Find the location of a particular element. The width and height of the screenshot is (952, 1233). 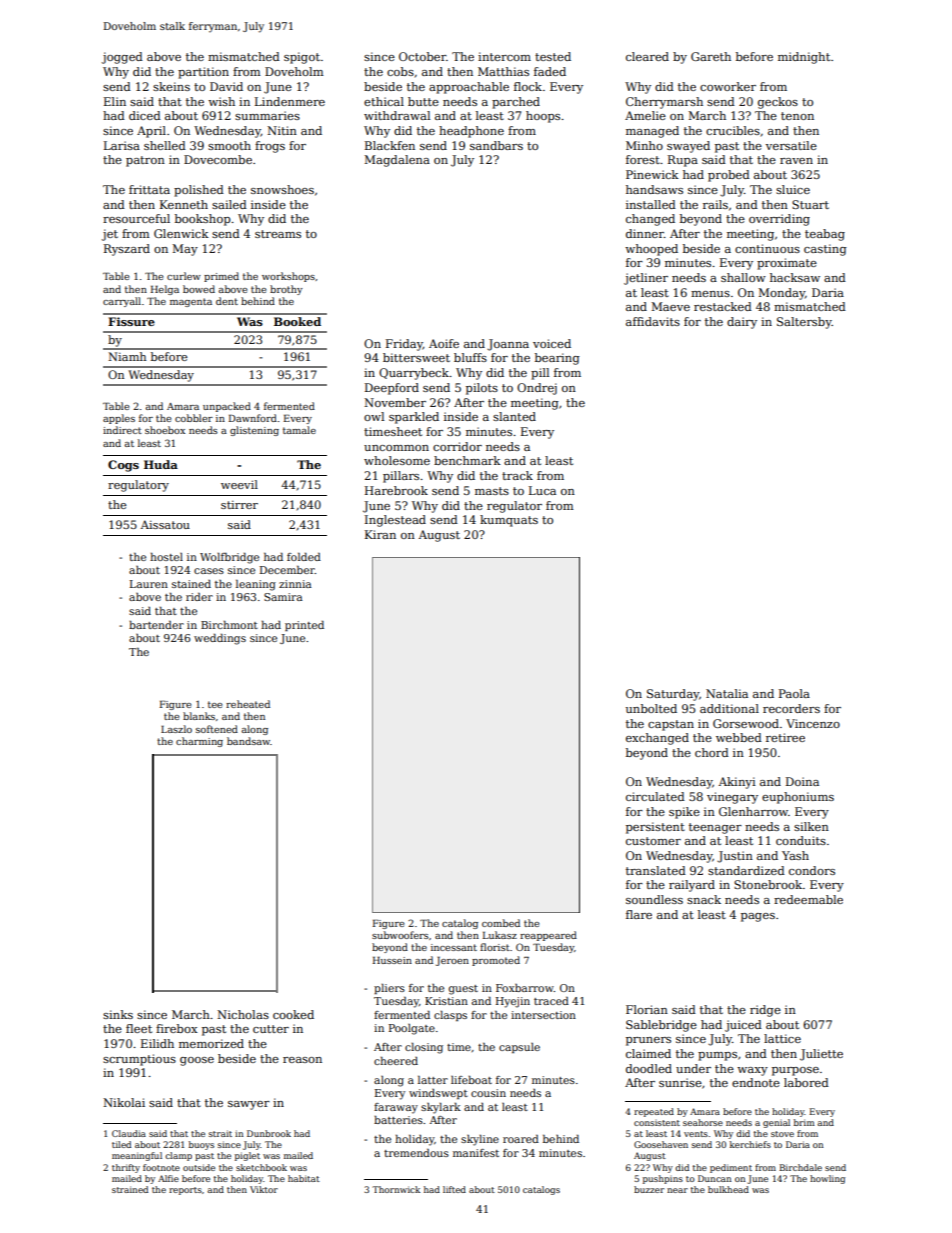

Paola is located at coordinates (794, 693).
